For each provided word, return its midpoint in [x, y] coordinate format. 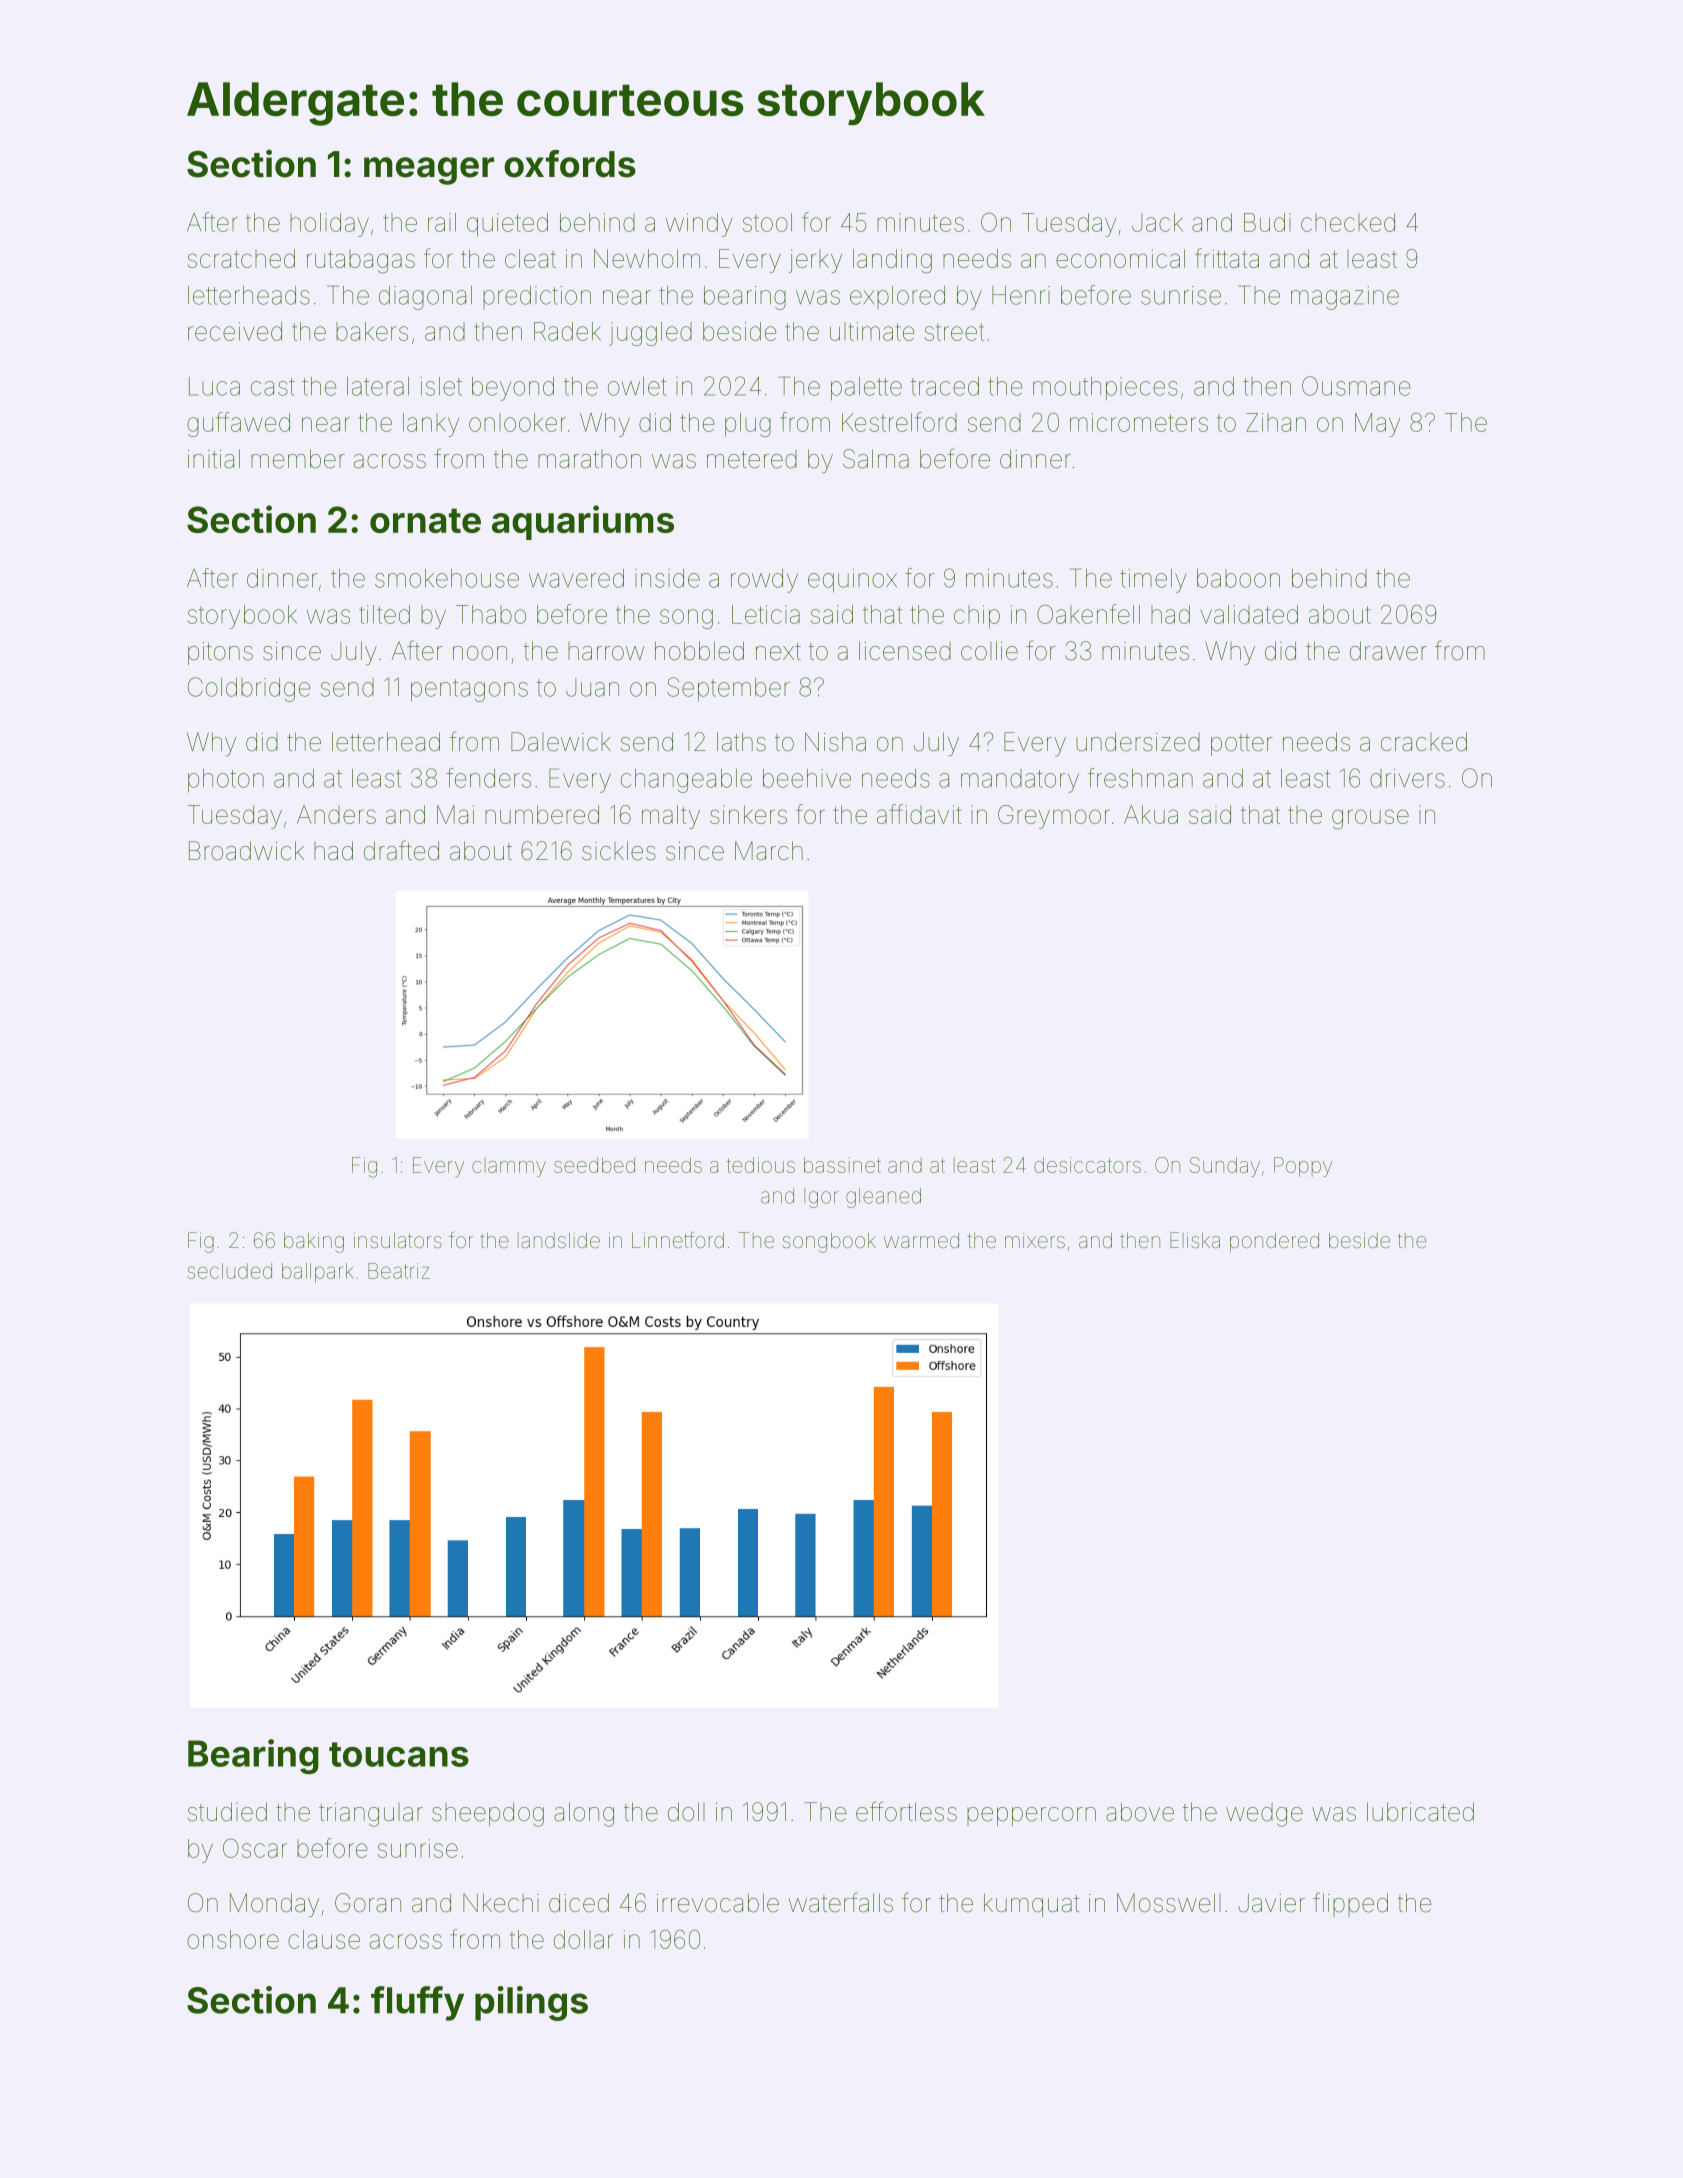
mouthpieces [1105, 388]
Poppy [1303, 1167]
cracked [1424, 742]
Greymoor [1054, 817]
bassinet [842, 1165]
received [235, 331]
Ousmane [1356, 386]
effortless [906, 1811]
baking [314, 1242]
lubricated [1420, 1812]
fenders [488, 778]
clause [324, 1939]
